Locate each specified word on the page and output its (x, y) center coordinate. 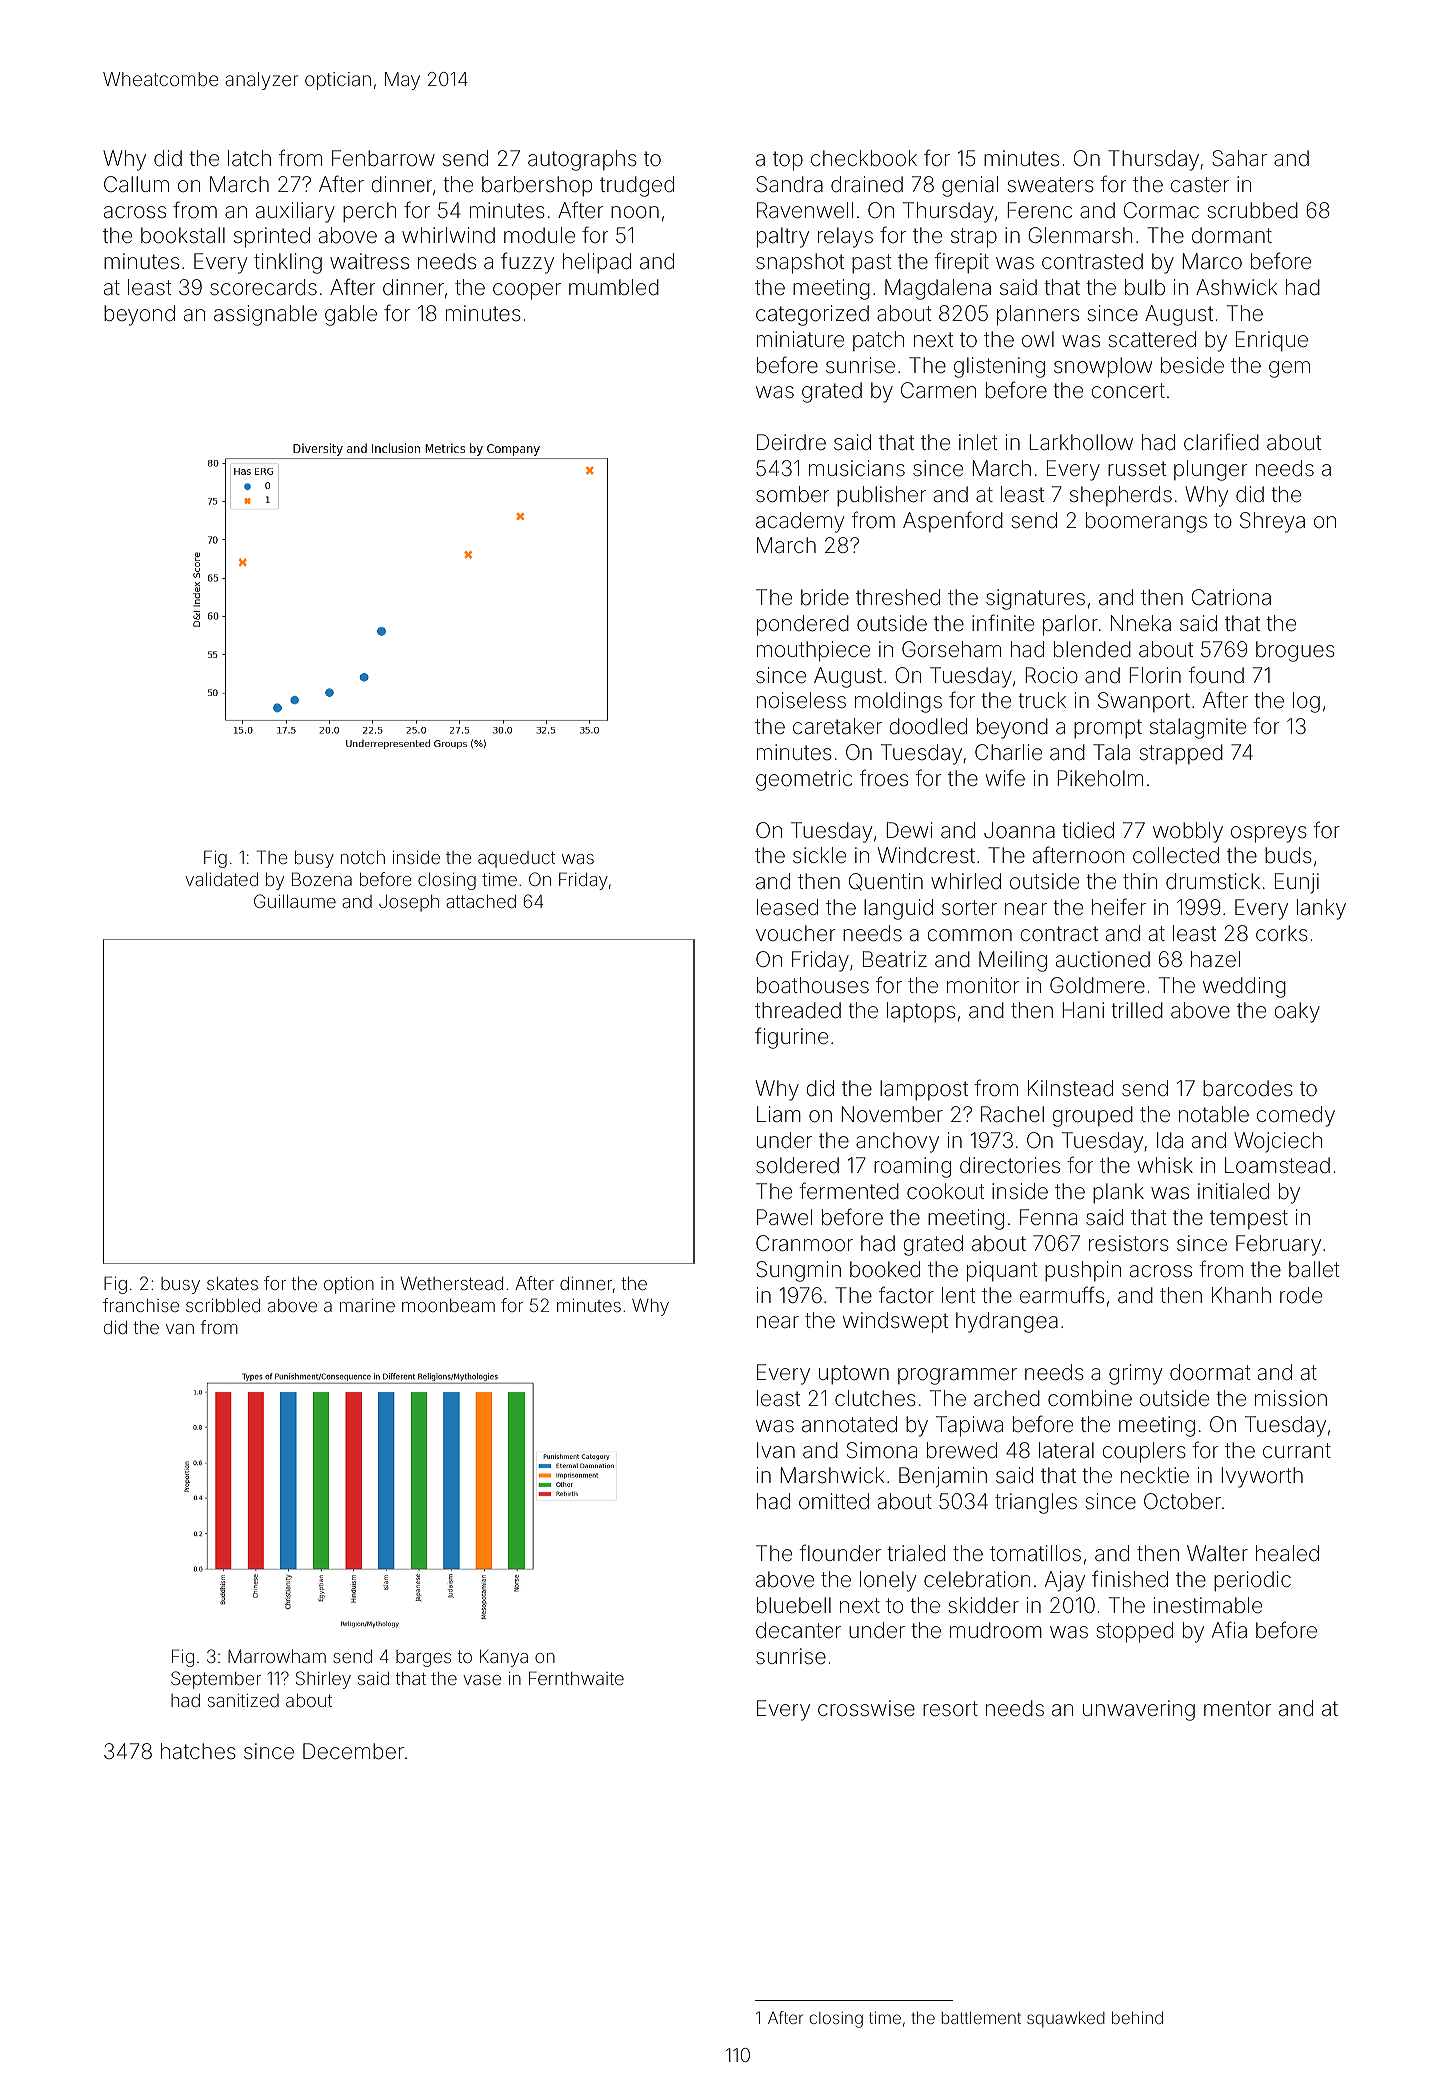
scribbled (223, 1305)
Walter (1217, 1553)
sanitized (243, 1700)
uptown (854, 1375)
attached (481, 901)
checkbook (864, 158)
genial (970, 186)
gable (351, 315)
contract (1059, 934)
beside (1192, 365)
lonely (888, 1581)
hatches (198, 1751)
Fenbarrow (383, 158)
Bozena (322, 879)
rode (1301, 1295)
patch (878, 341)
